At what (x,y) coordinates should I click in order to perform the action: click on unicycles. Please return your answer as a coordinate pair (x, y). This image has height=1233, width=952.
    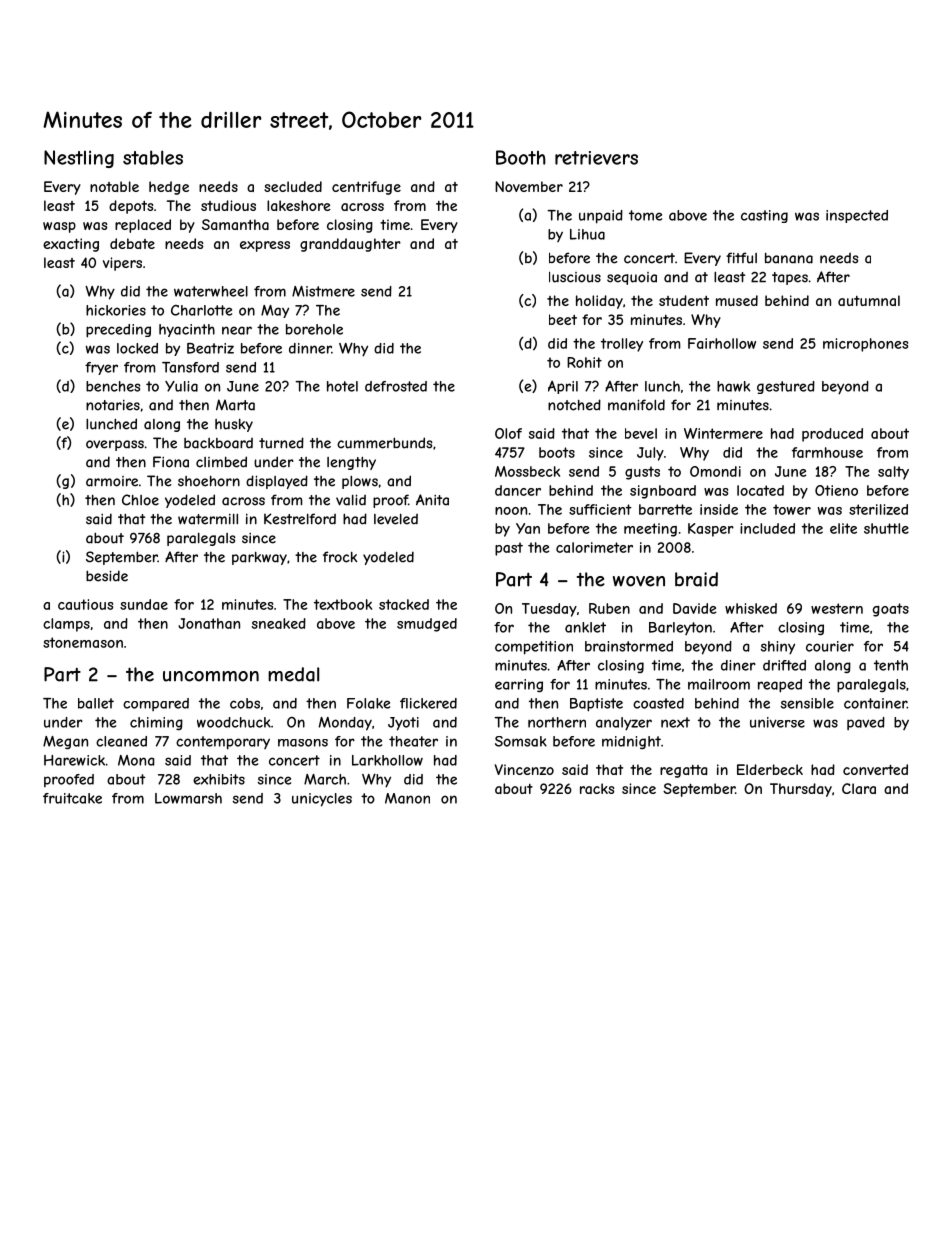
    Looking at the image, I should click on (322, 800).
